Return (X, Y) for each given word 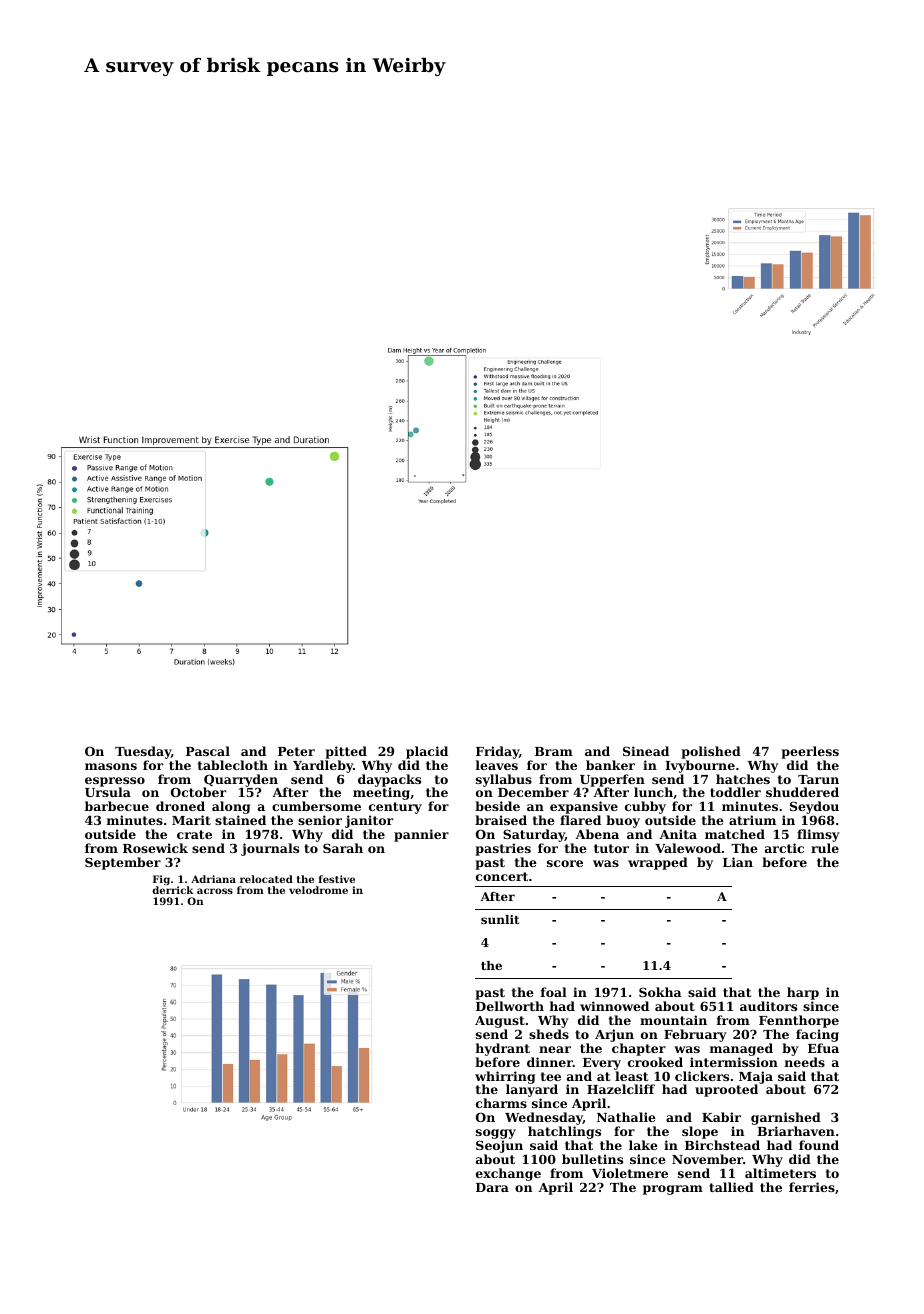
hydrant (503, 1049)
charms (501, 1103)
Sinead (646, 751)
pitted (346, 752)
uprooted (726, 1091)
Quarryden (240, 781)
